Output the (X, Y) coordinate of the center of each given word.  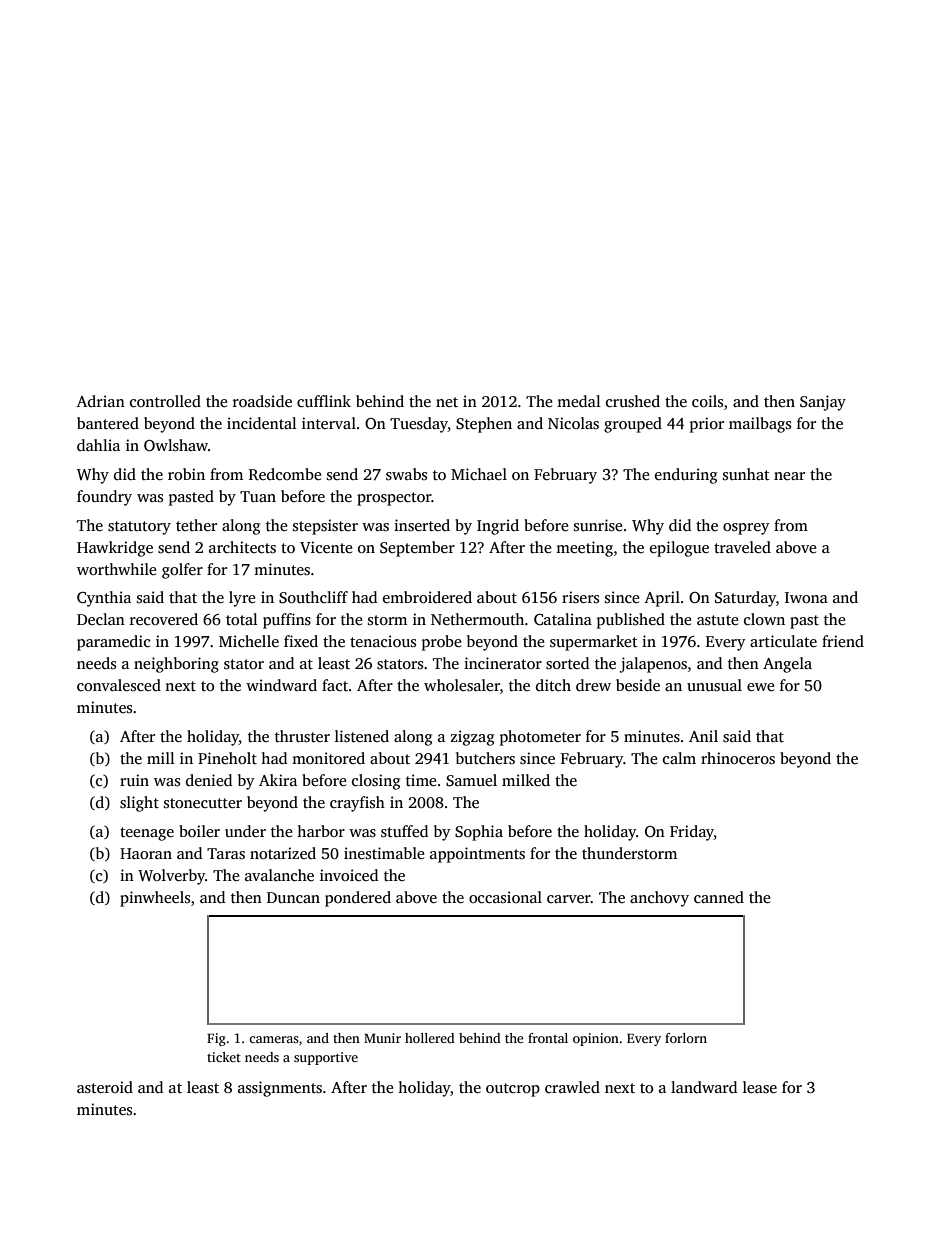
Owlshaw (176, 445)
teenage (147, 834)
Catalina (563, 619)
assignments (280, 1089)
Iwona (806, 597)
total (242, 619)
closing (376, 782)
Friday (692, 833)
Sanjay (823, 403)
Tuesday (419, 425)
